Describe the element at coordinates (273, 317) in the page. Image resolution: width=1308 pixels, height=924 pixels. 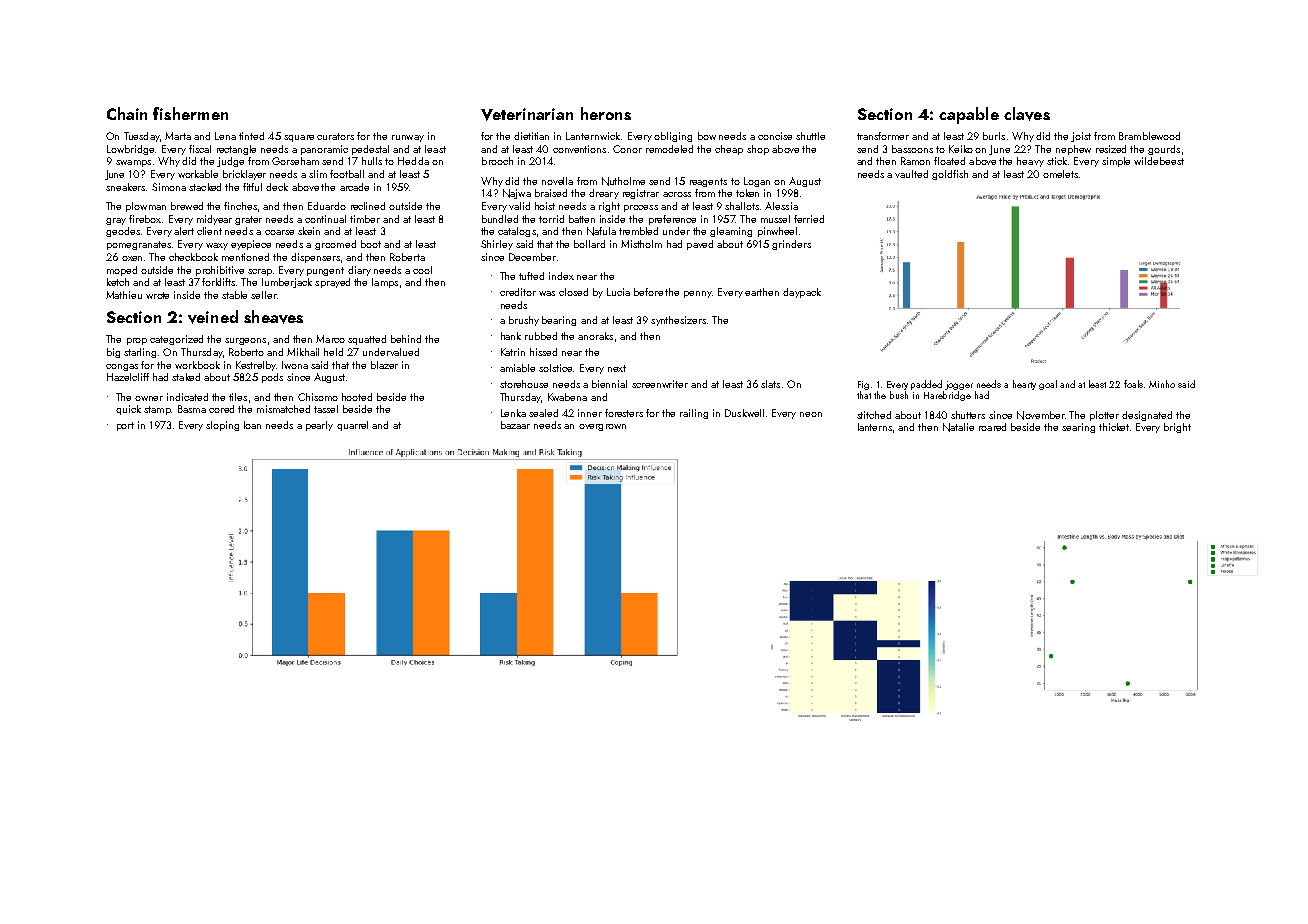
I see `sheaves` at that location.
